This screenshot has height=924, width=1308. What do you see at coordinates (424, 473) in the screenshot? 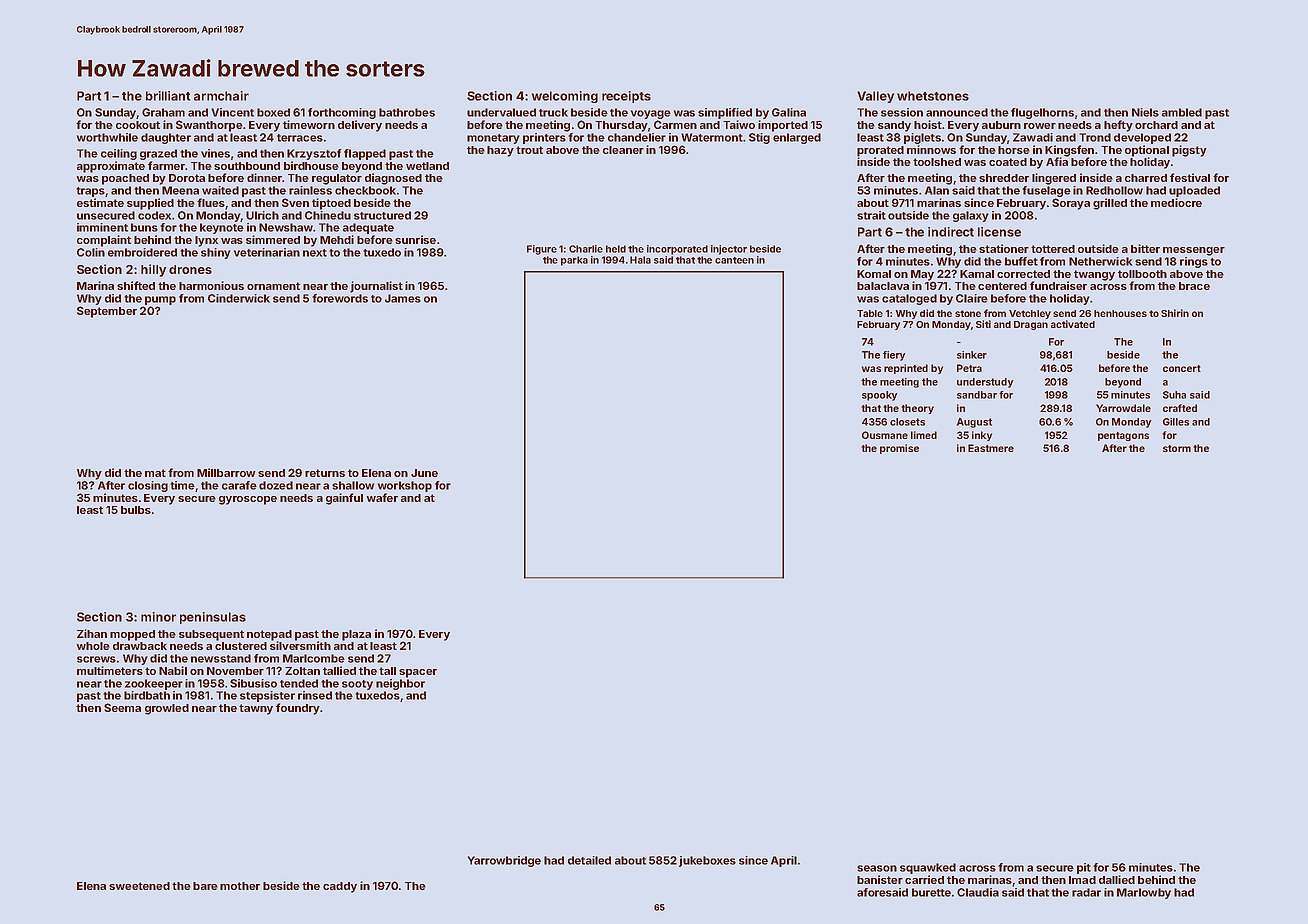
I see `June` at bounding box center [424, 473].
